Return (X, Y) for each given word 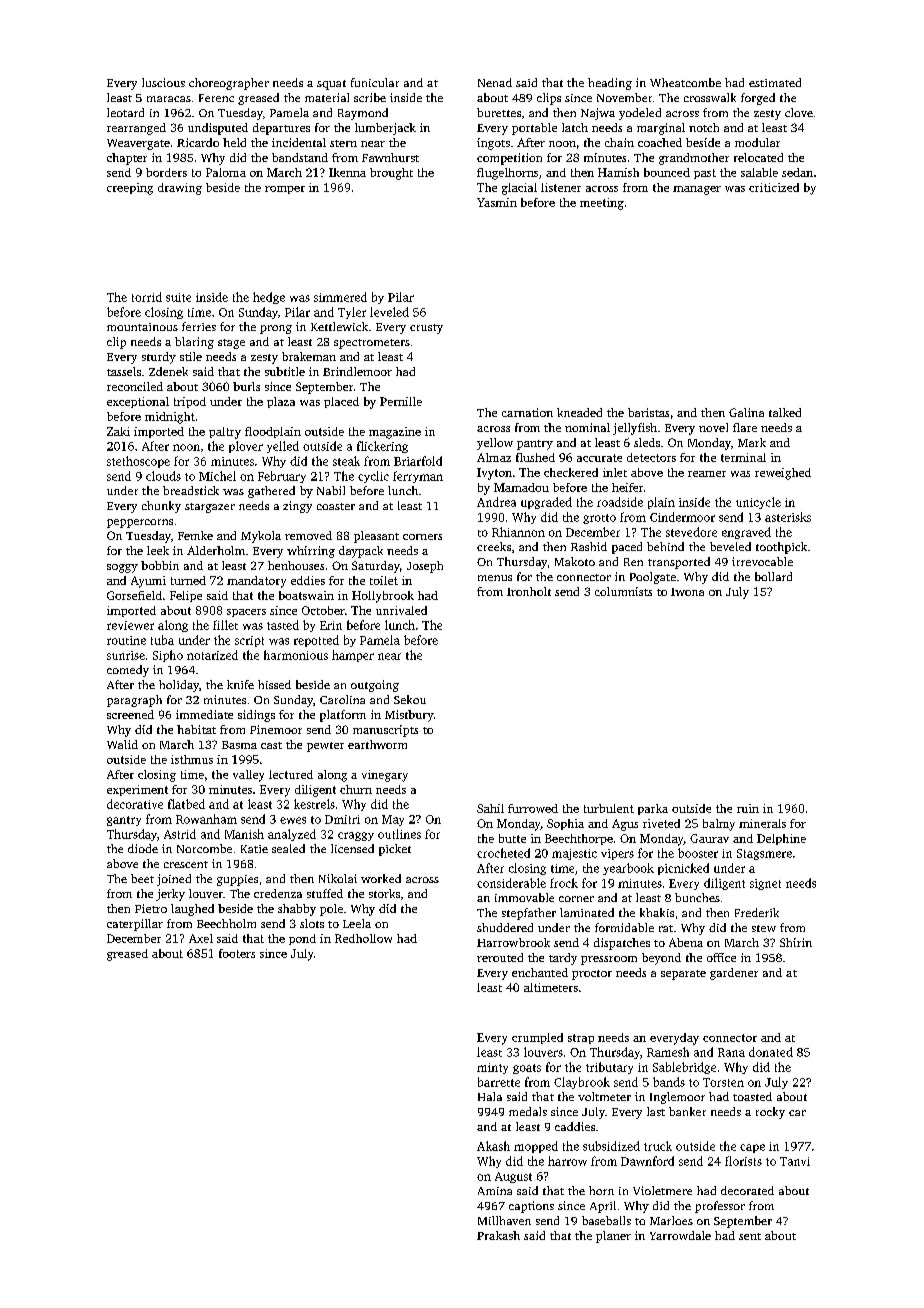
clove (799, 112)
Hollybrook (383, 597)
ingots (493, 144)
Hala (490, 1096)
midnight (170, 418)
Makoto (575, 561)
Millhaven (504, 1220)
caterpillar (135, 925)
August (513, 1177)
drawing (180, 189)
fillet (225, 625)
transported (679, 563)
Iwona (687, 592)
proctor (592, 975)
